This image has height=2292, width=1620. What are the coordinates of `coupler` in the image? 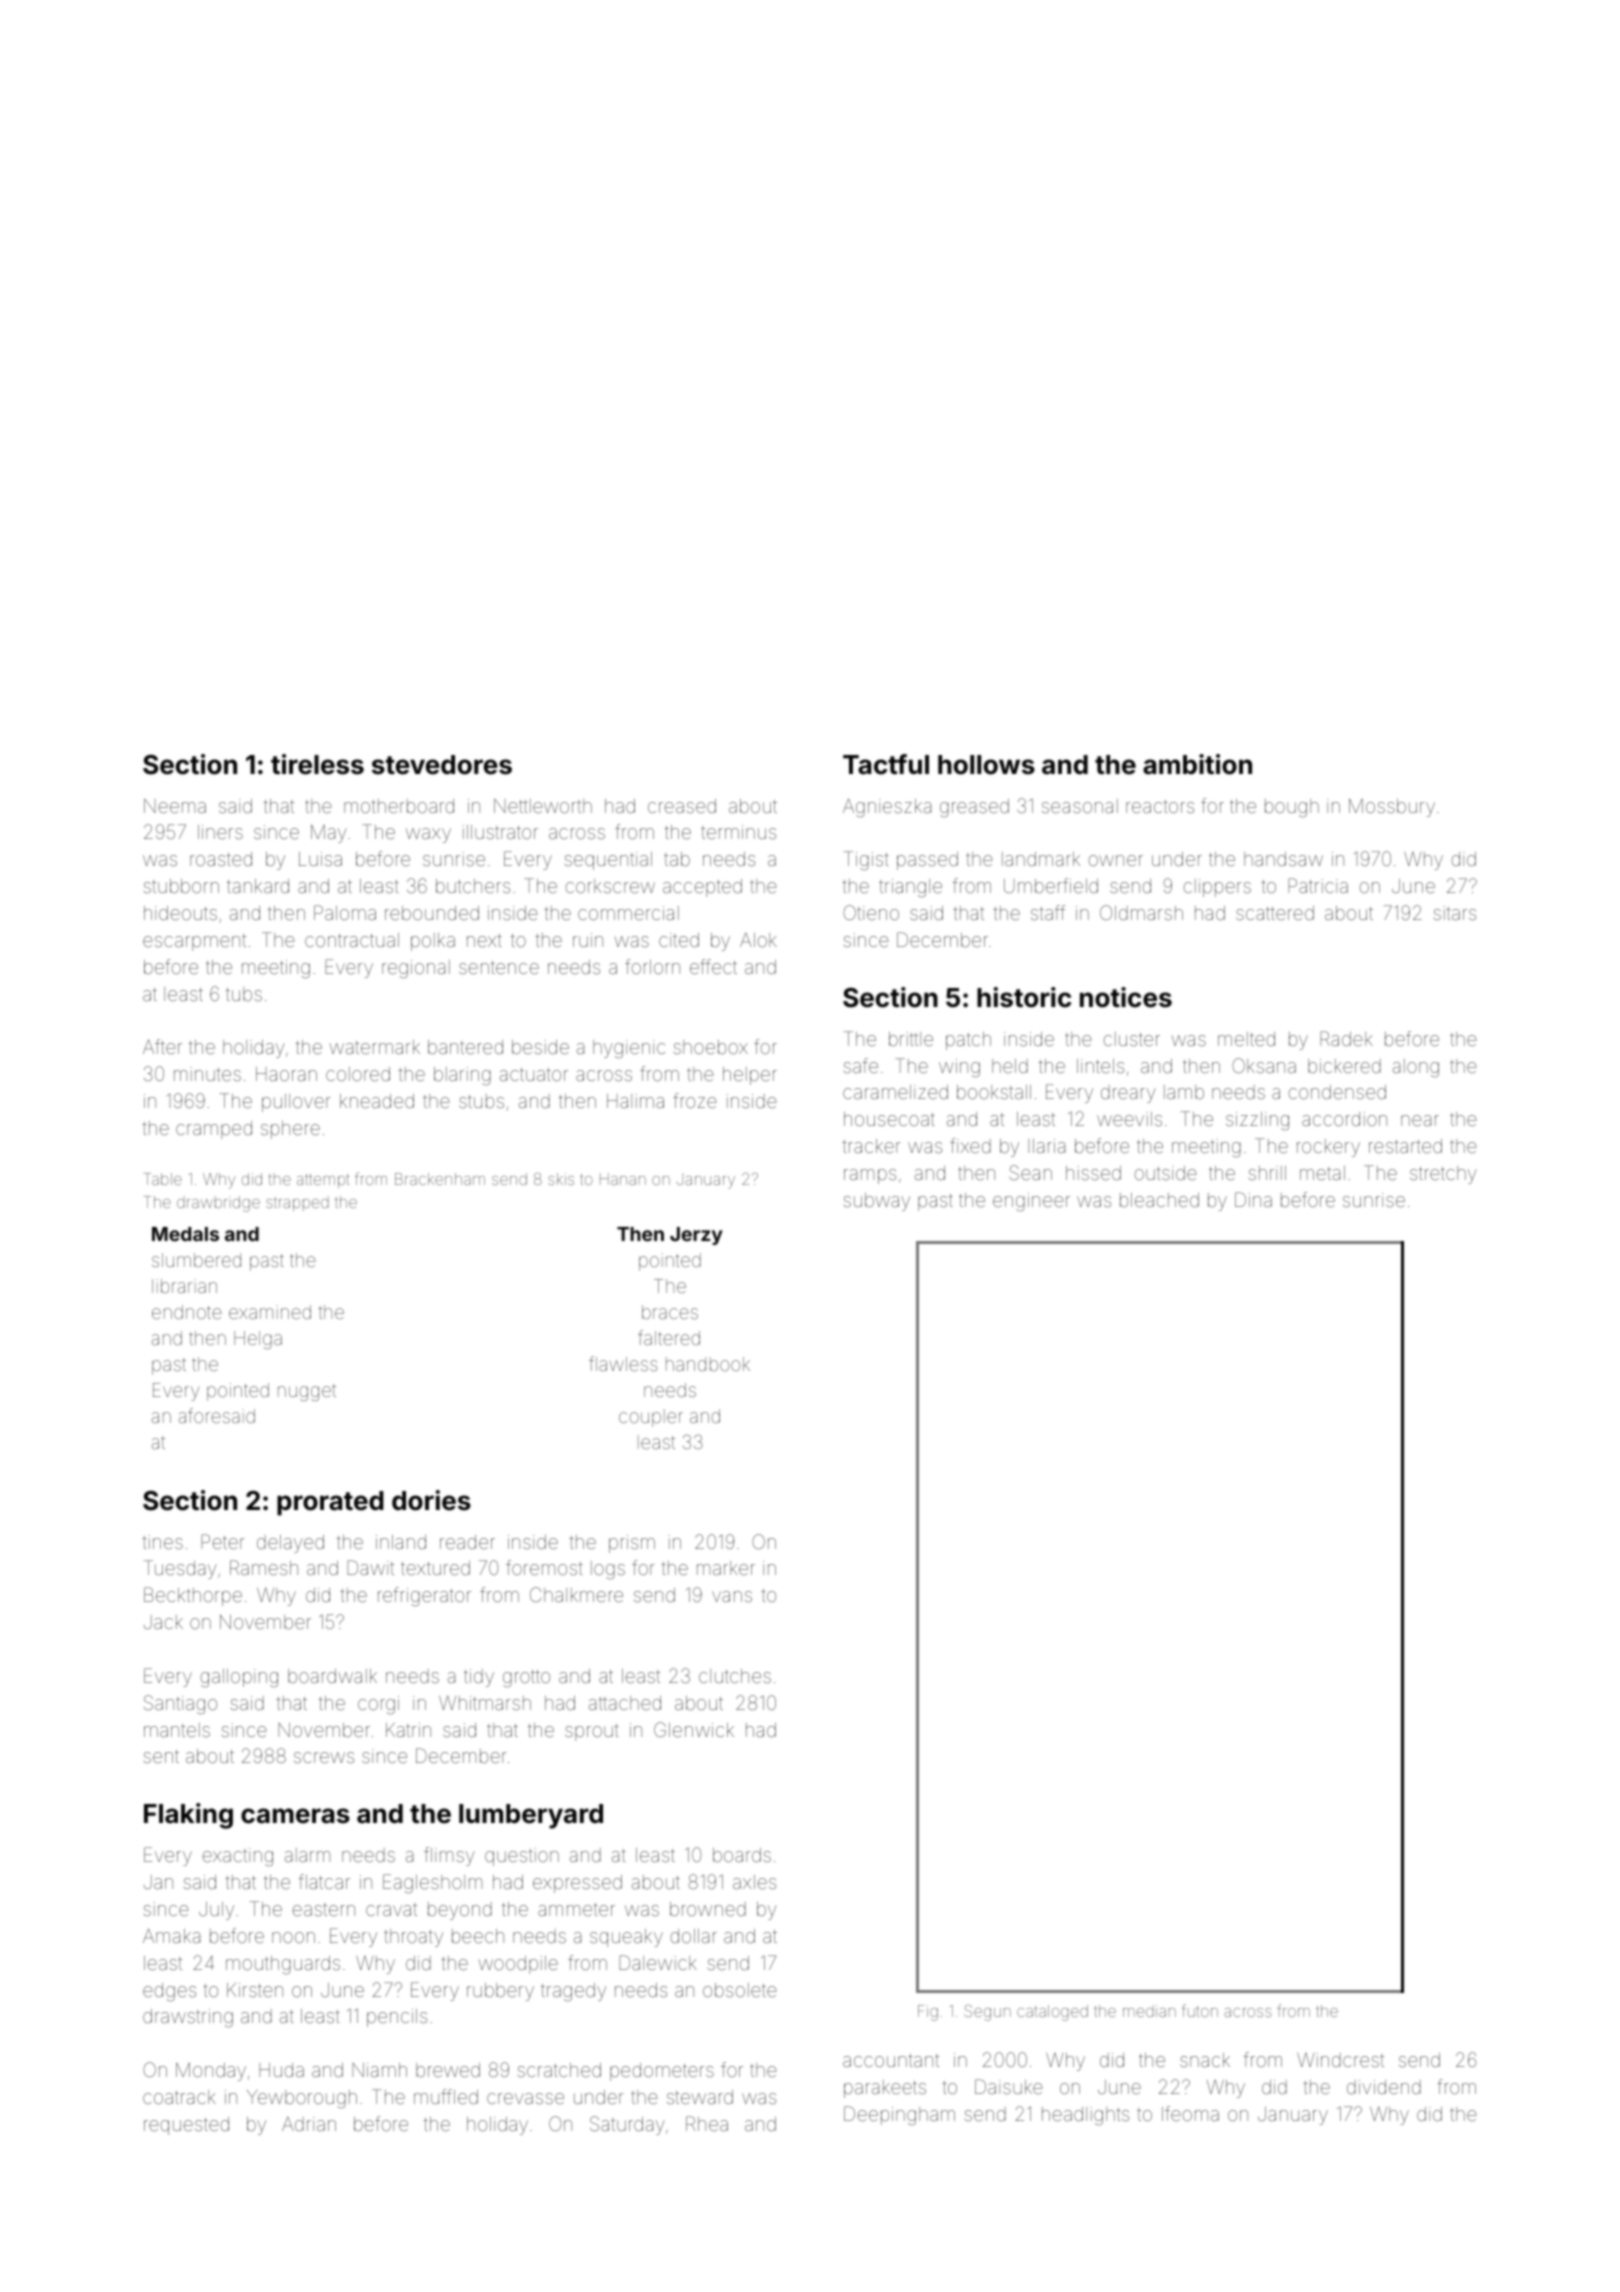 It's located at (651, 1418).
